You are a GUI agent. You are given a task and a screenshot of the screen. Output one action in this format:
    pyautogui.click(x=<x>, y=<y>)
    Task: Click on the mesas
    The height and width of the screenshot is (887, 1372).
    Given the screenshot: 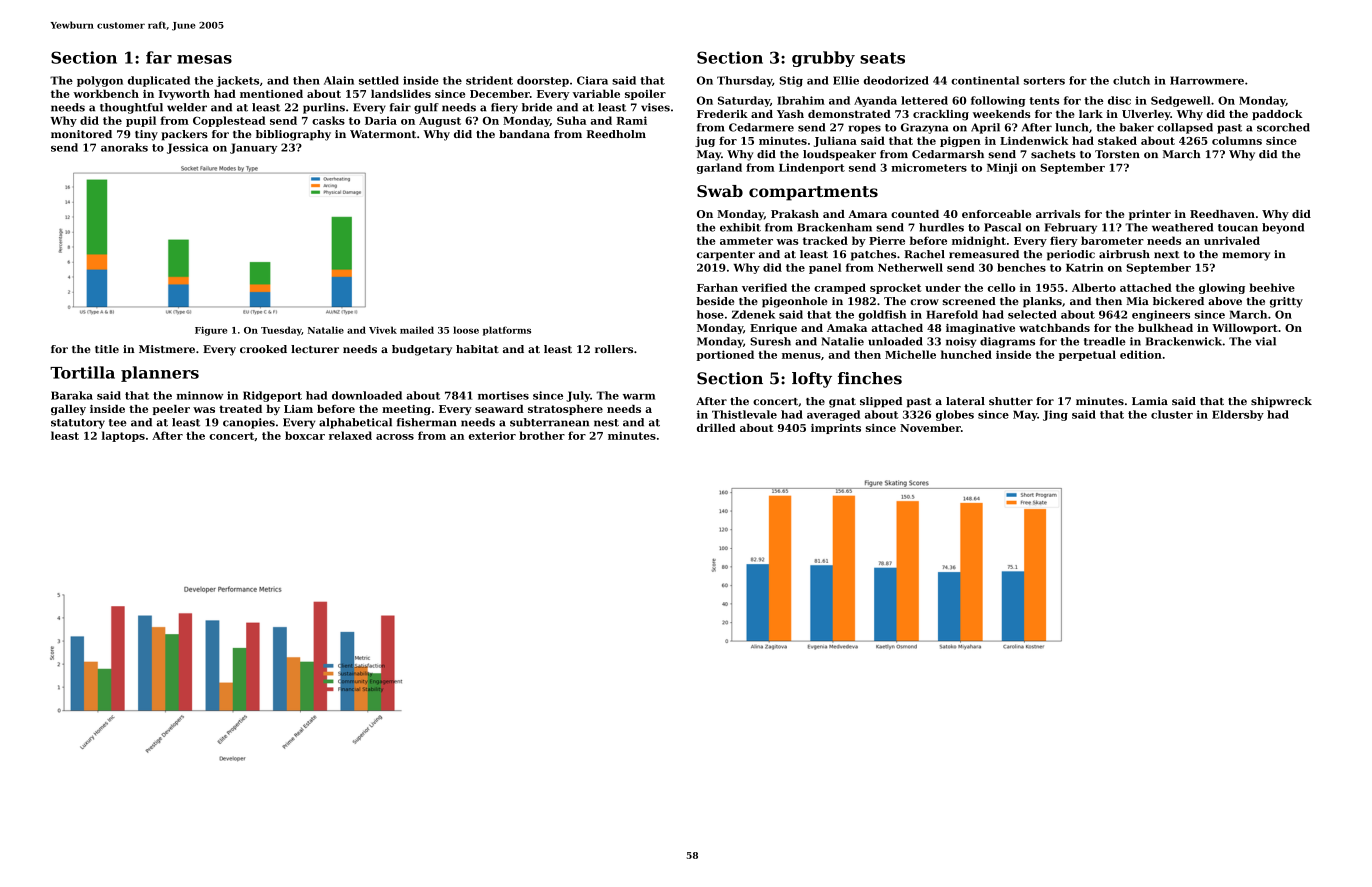 What is the action you would take?
    pyautogui.click(x=204, y=59)
